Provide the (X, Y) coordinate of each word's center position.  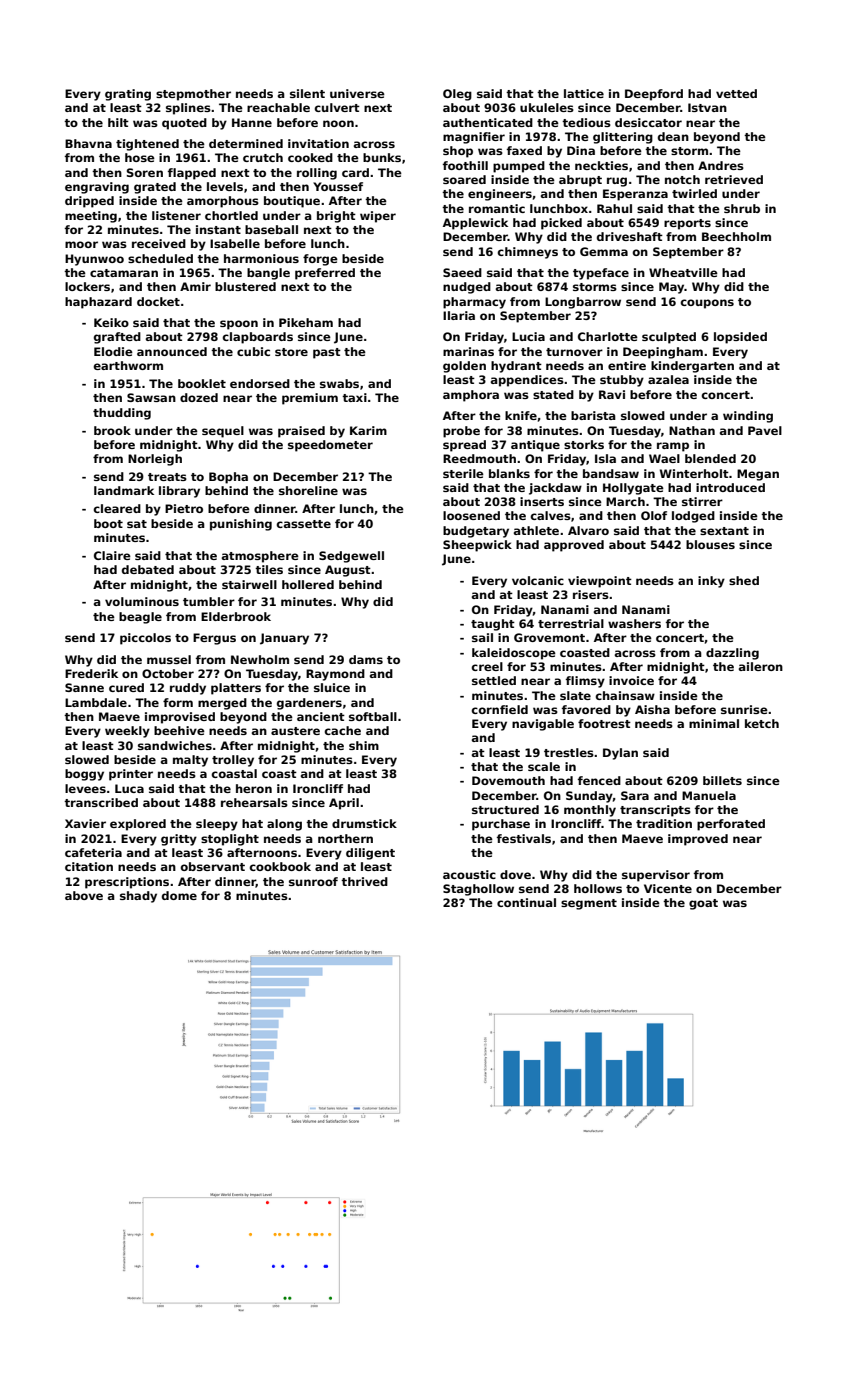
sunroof (313, 881)
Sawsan (151, 397)
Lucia (528, 336)
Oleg (457, 95)
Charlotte (608, 336)
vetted (736, 93)
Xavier (85, 823)
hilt (118, 122)
